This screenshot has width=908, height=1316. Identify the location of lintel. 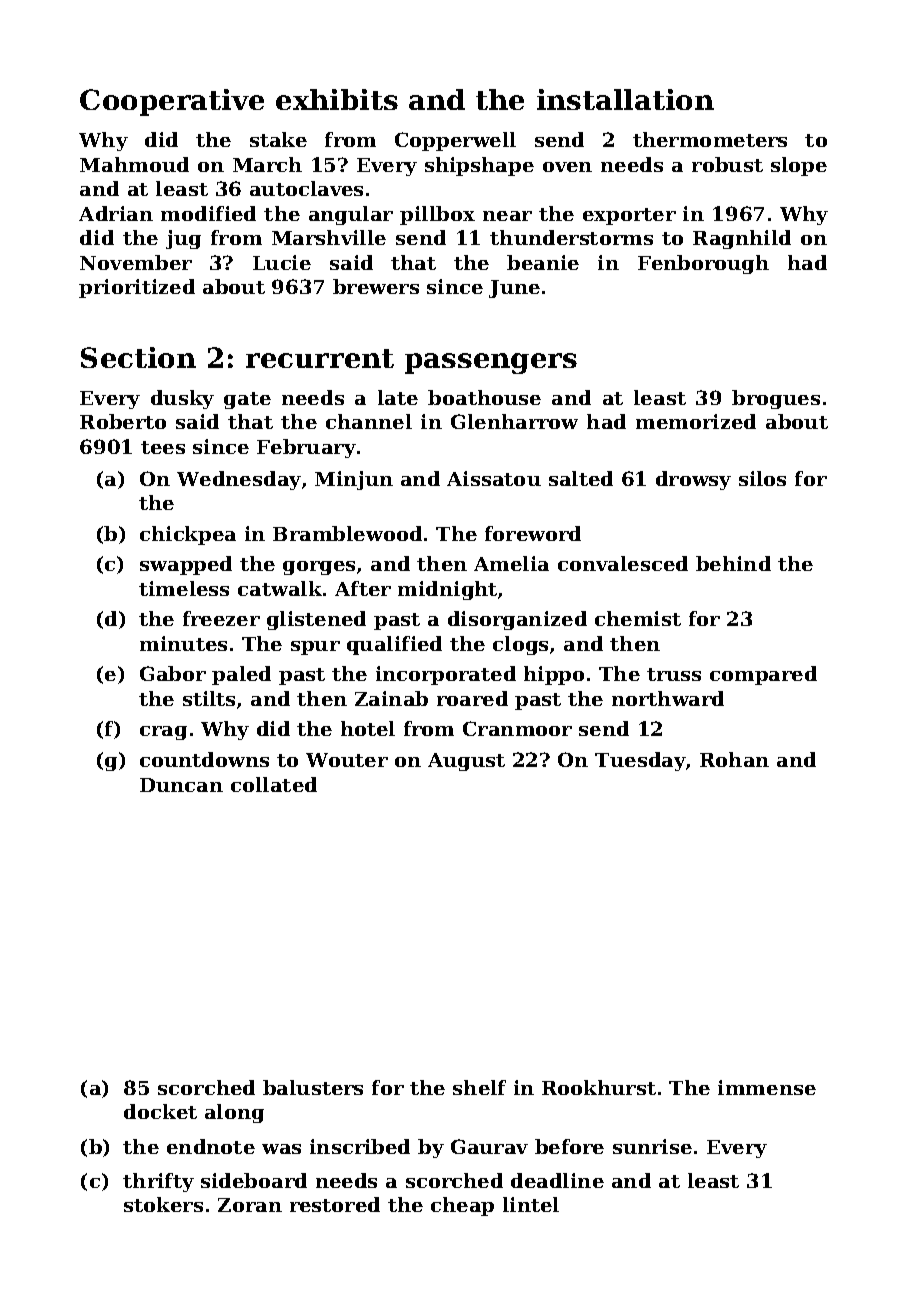
(531, 1204).
